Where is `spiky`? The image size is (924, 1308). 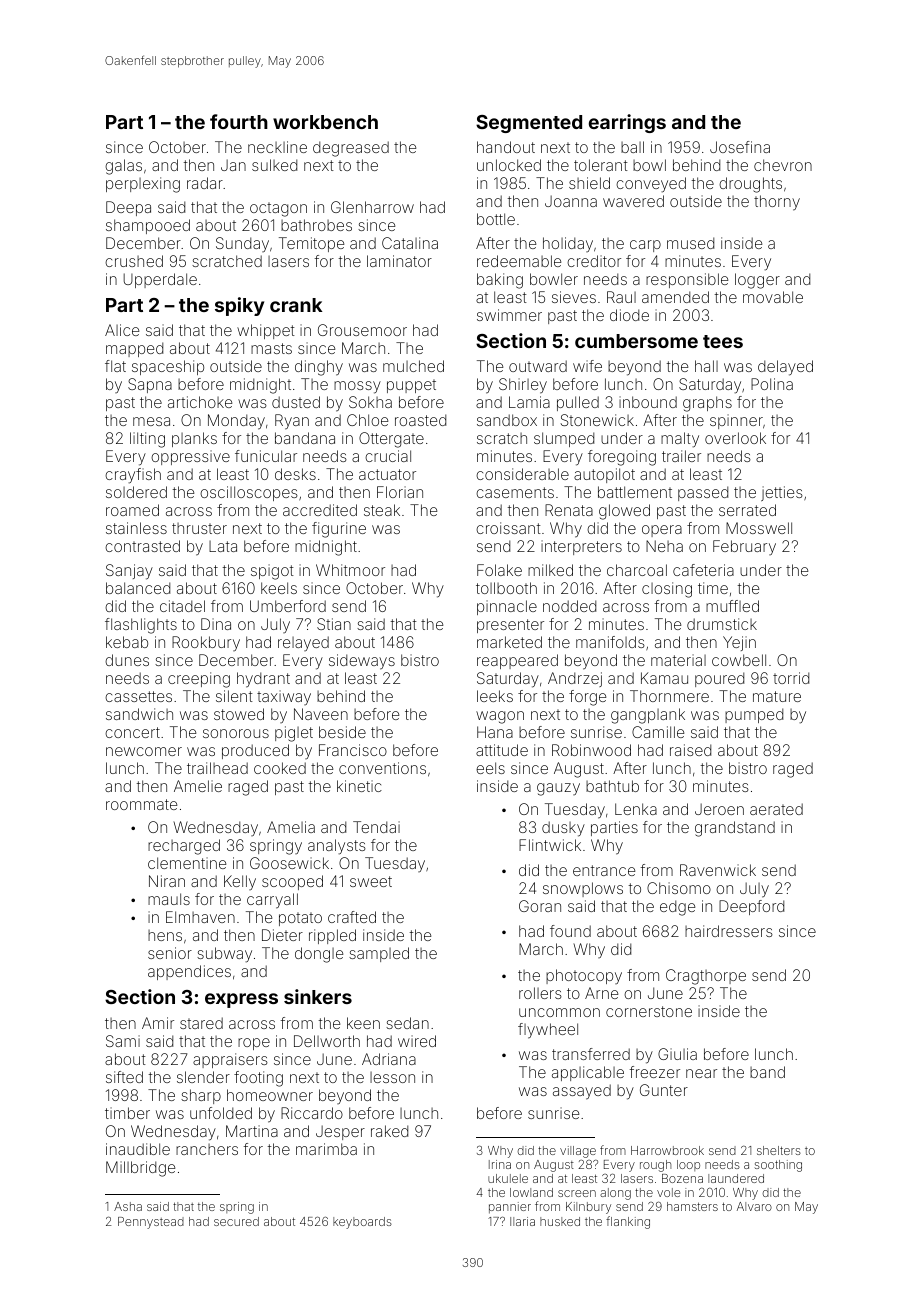
spiky is located at coordinates (239, 306).
